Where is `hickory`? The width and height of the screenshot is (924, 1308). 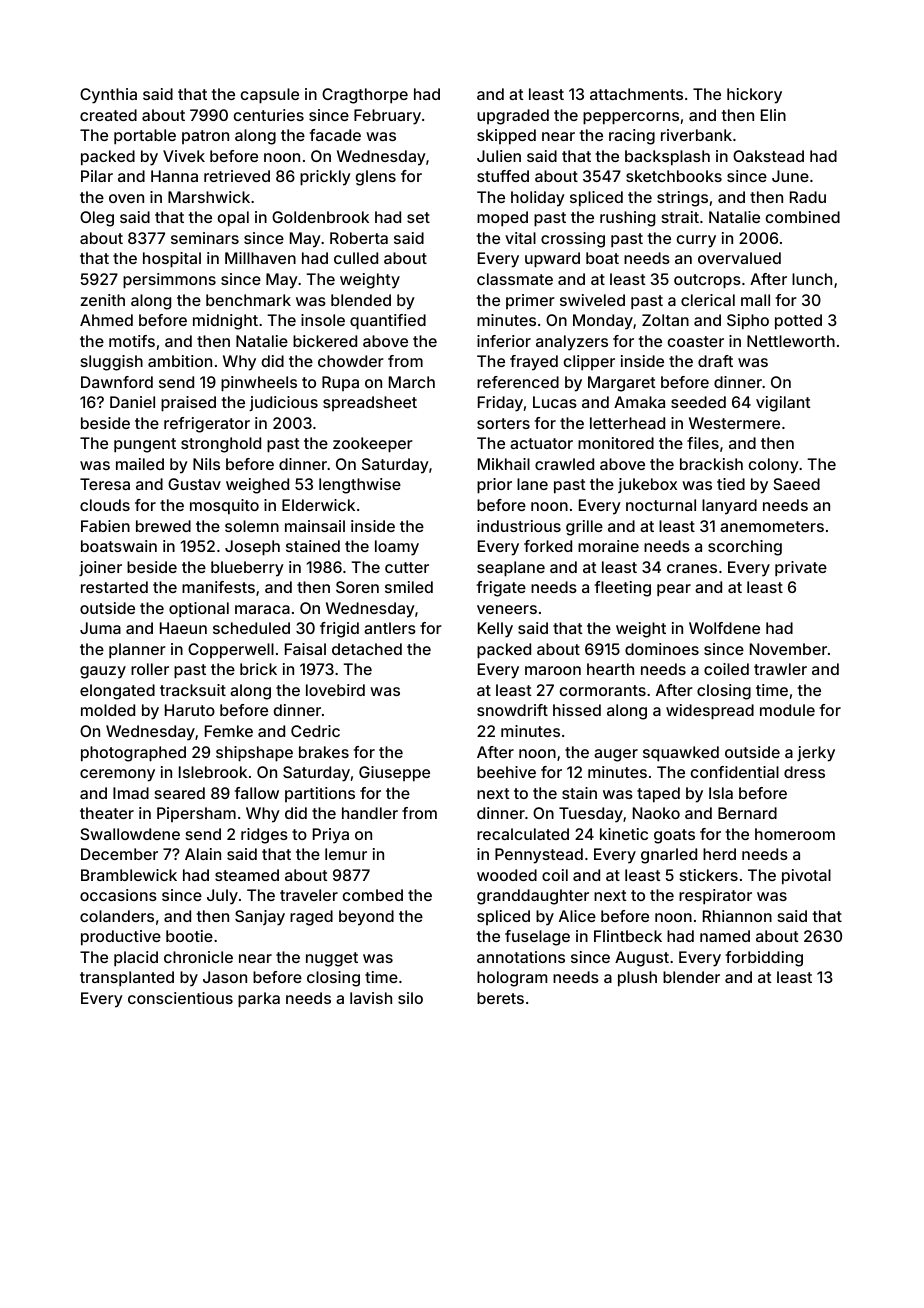
hickory is located at coordinates (754, 96).
